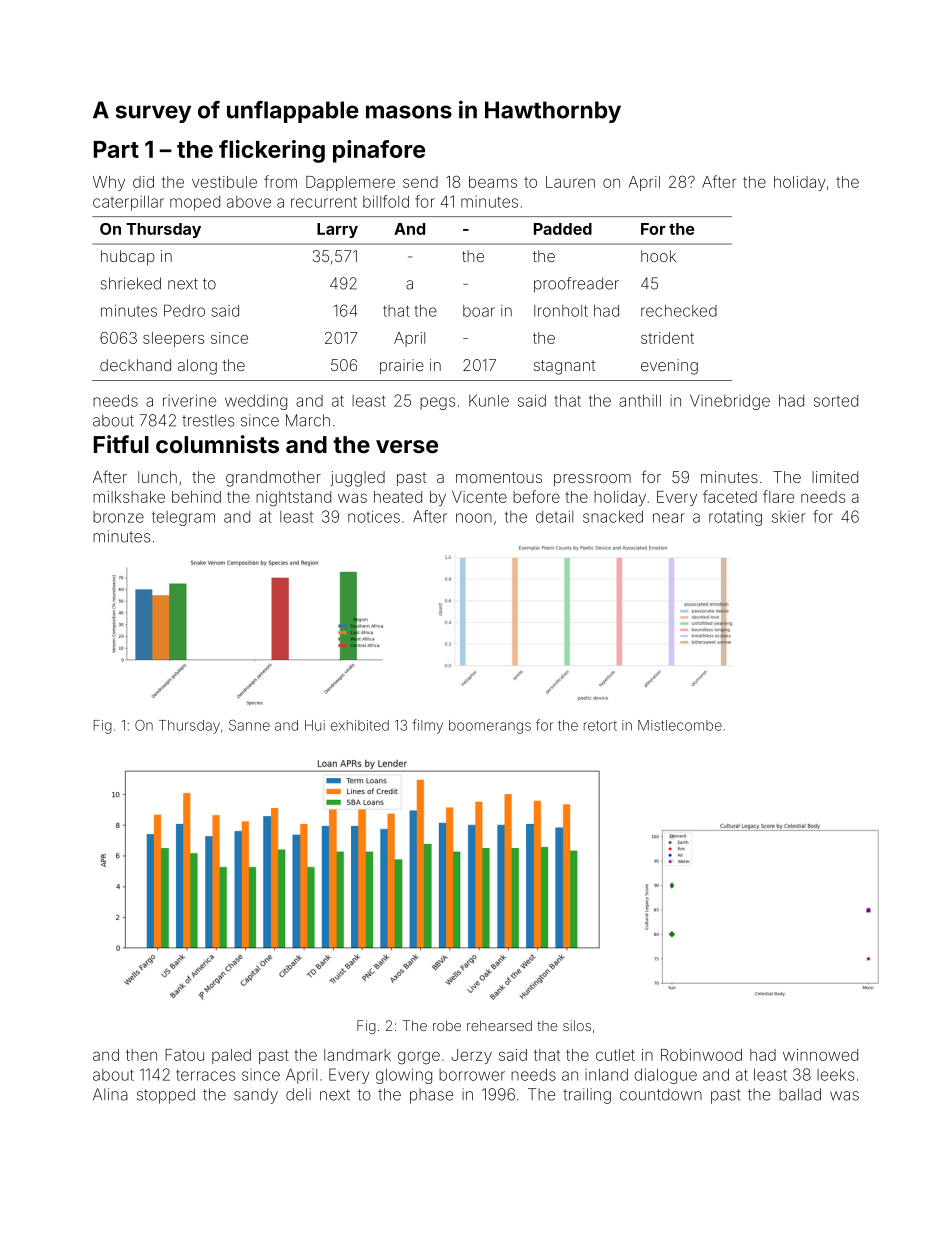  What do you see at coordinates (315, 725) in the image?
I see `Hui` at bounding box center [315, 725].
